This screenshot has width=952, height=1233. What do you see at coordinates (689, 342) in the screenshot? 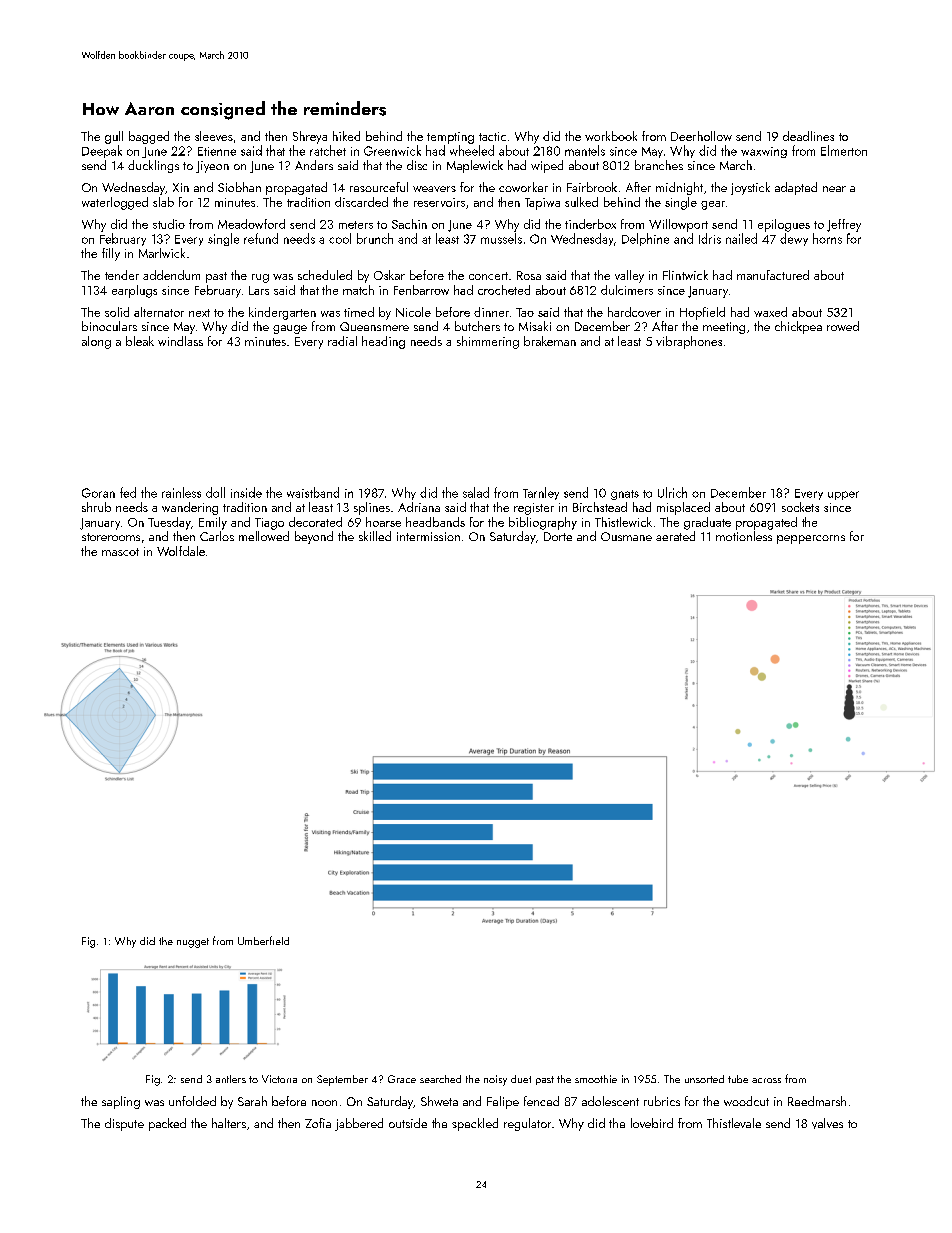
I see `vibraphones` at bounding box center [689, 342].
